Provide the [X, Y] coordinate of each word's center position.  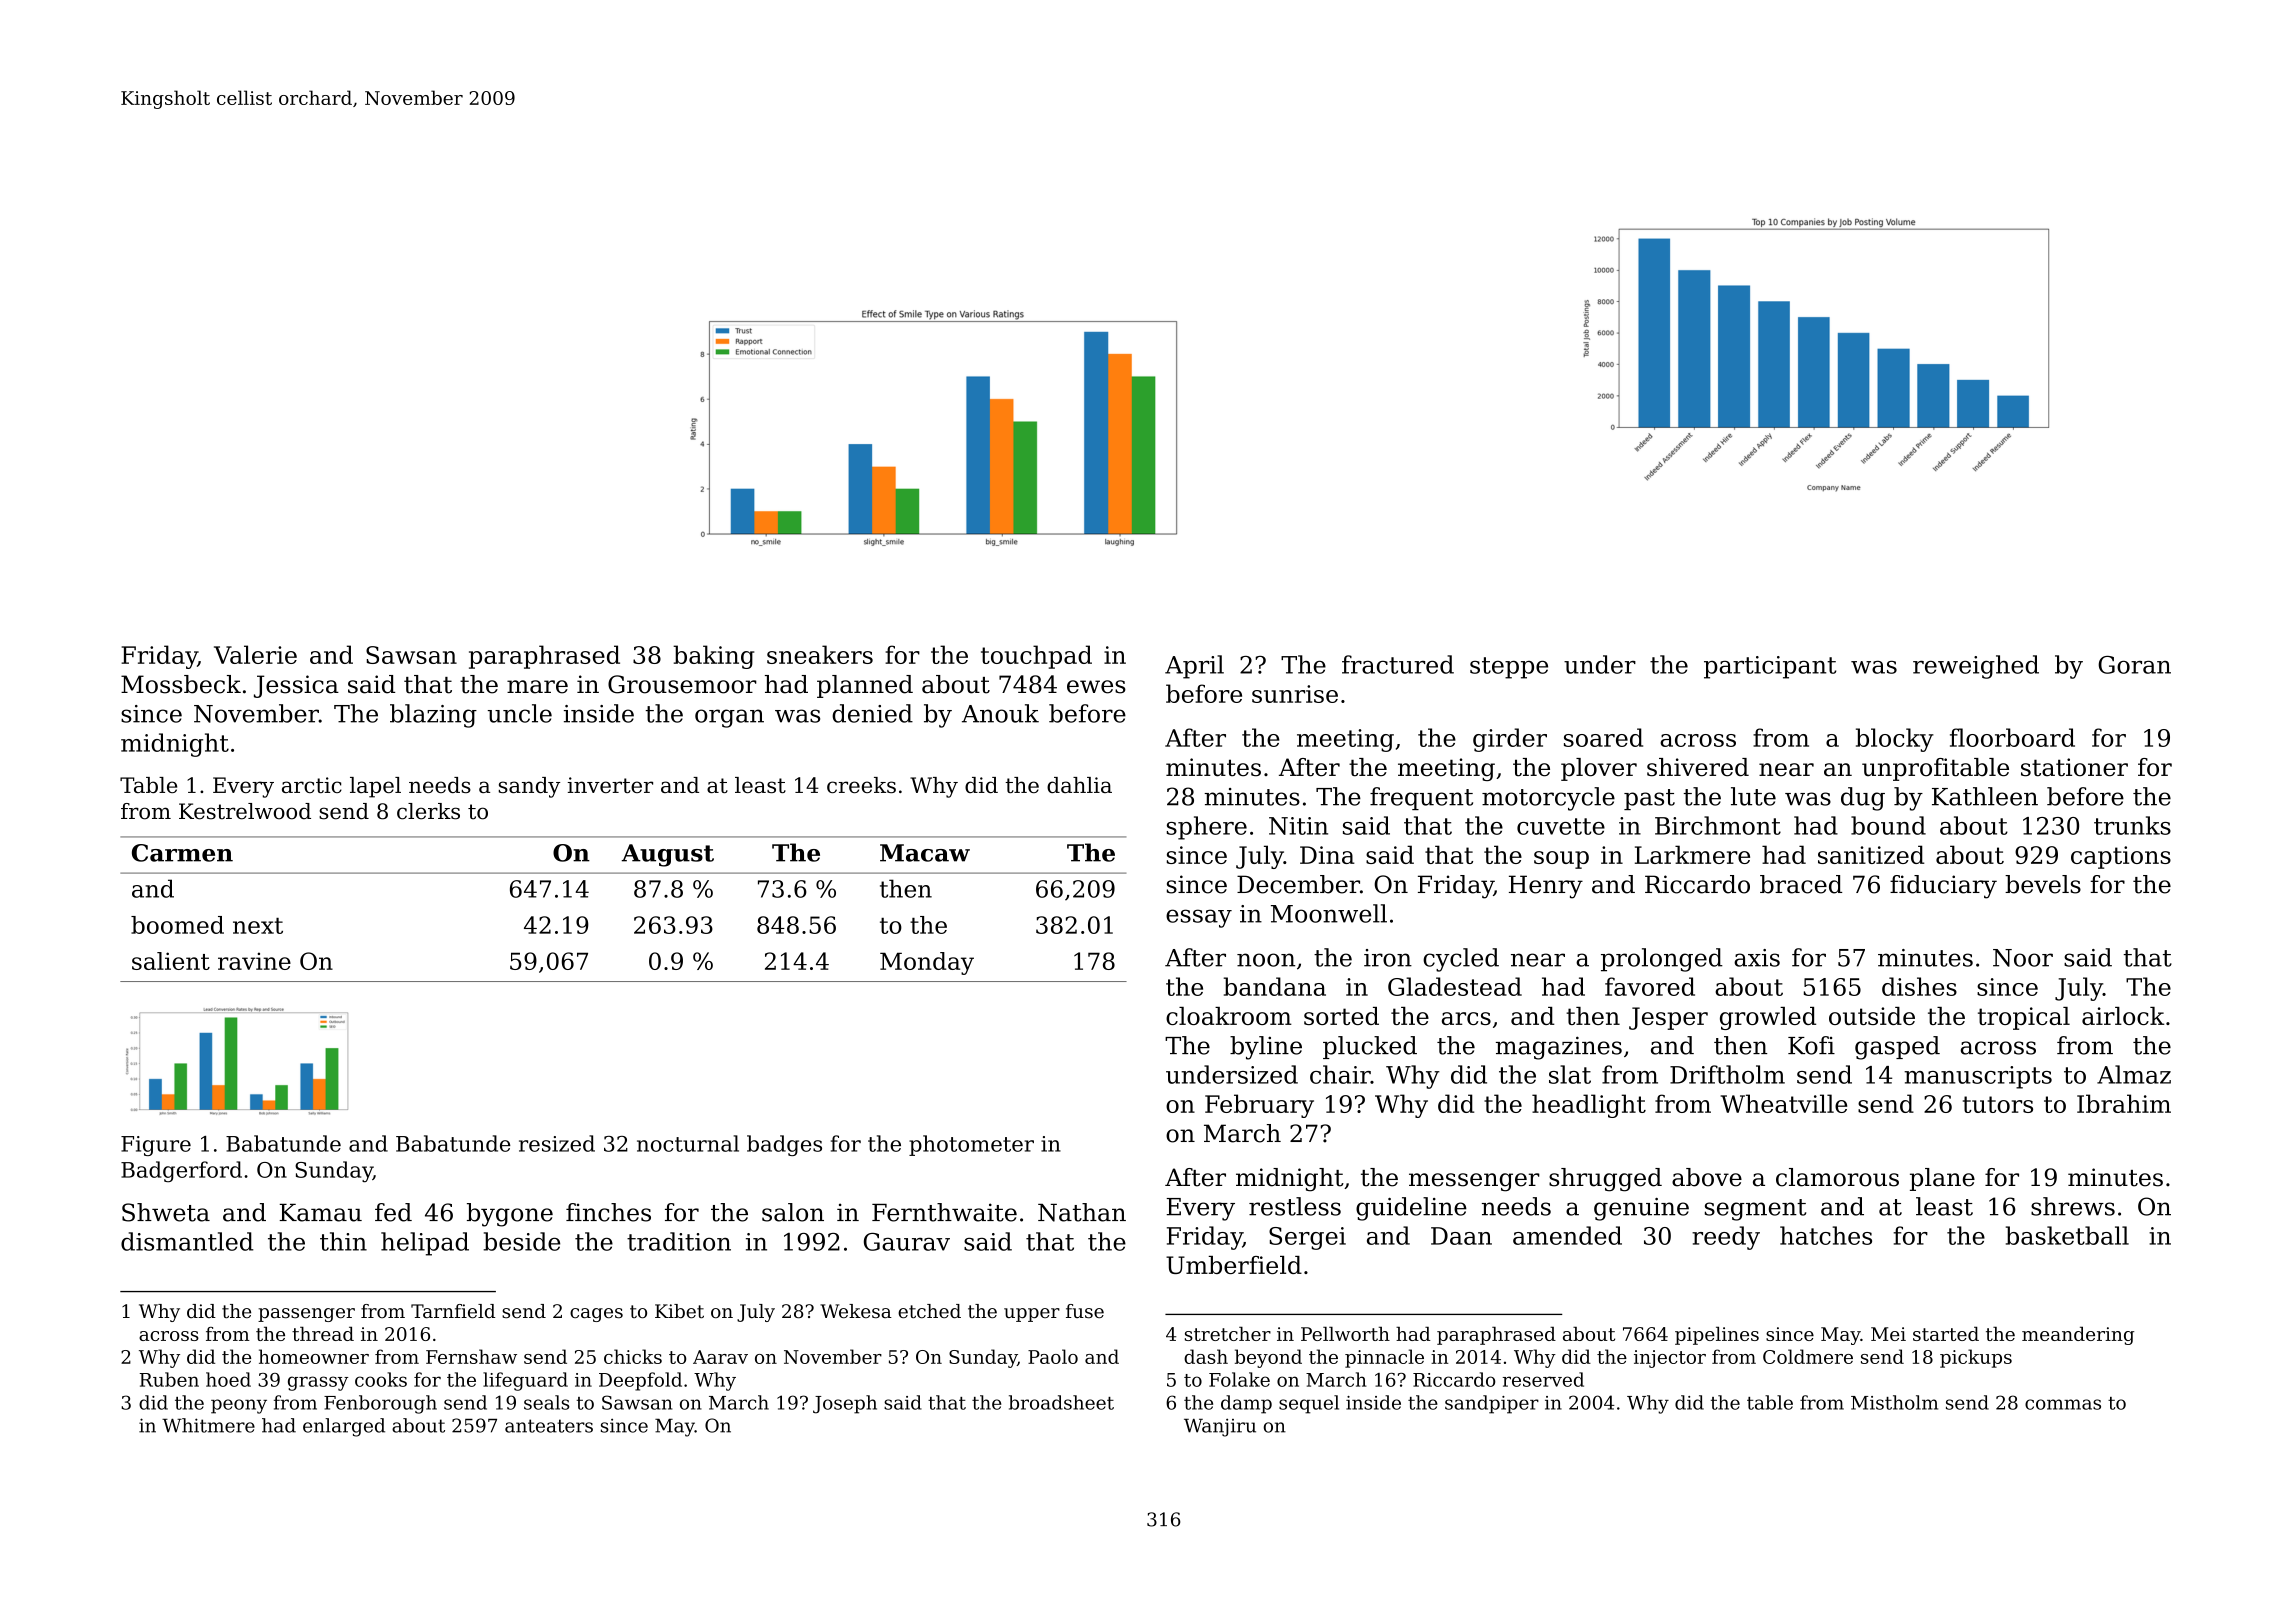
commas [2063, 1404]
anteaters [549, 1426]
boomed [177, 925]
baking [713, 657]
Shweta [166, 1212]
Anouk [1000, 713]
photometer [971, 1145]
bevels [2043, 884]
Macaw [925, 853]
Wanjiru [1220, 1427]
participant [1770, 667]
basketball [2067, 1235]
